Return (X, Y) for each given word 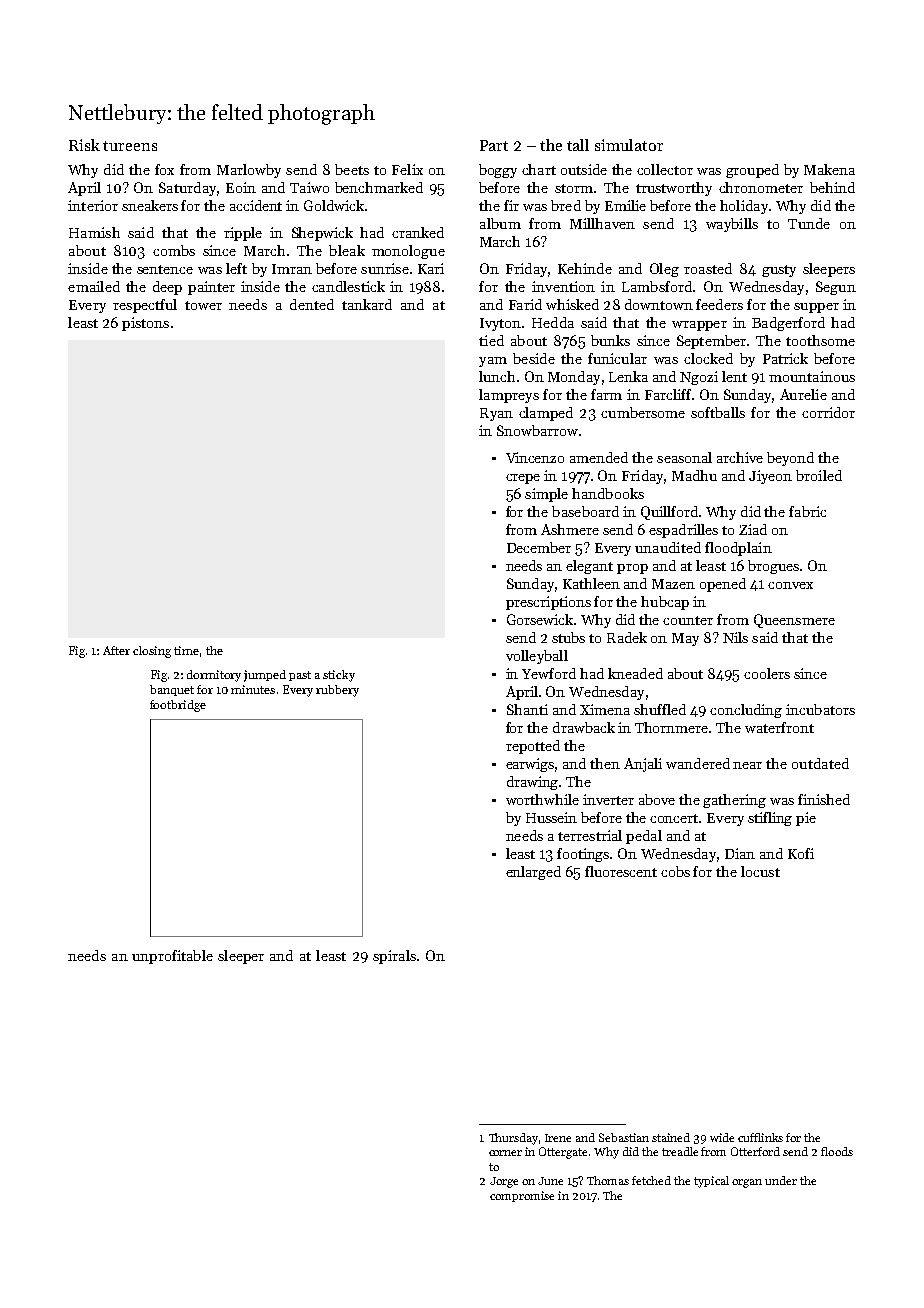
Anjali (643, 765)
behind (832, 187)
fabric (807, 511)
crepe (523, 479)
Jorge (504, 1182)
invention (563, 286)
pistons (145, 324)
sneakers (150, 205)
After (116, 650)
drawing (533, 783)
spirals (394, 957)
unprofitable (172, 957)
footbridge (178, 706)
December (539, 547)
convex (790, 585)
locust (760, 871)
